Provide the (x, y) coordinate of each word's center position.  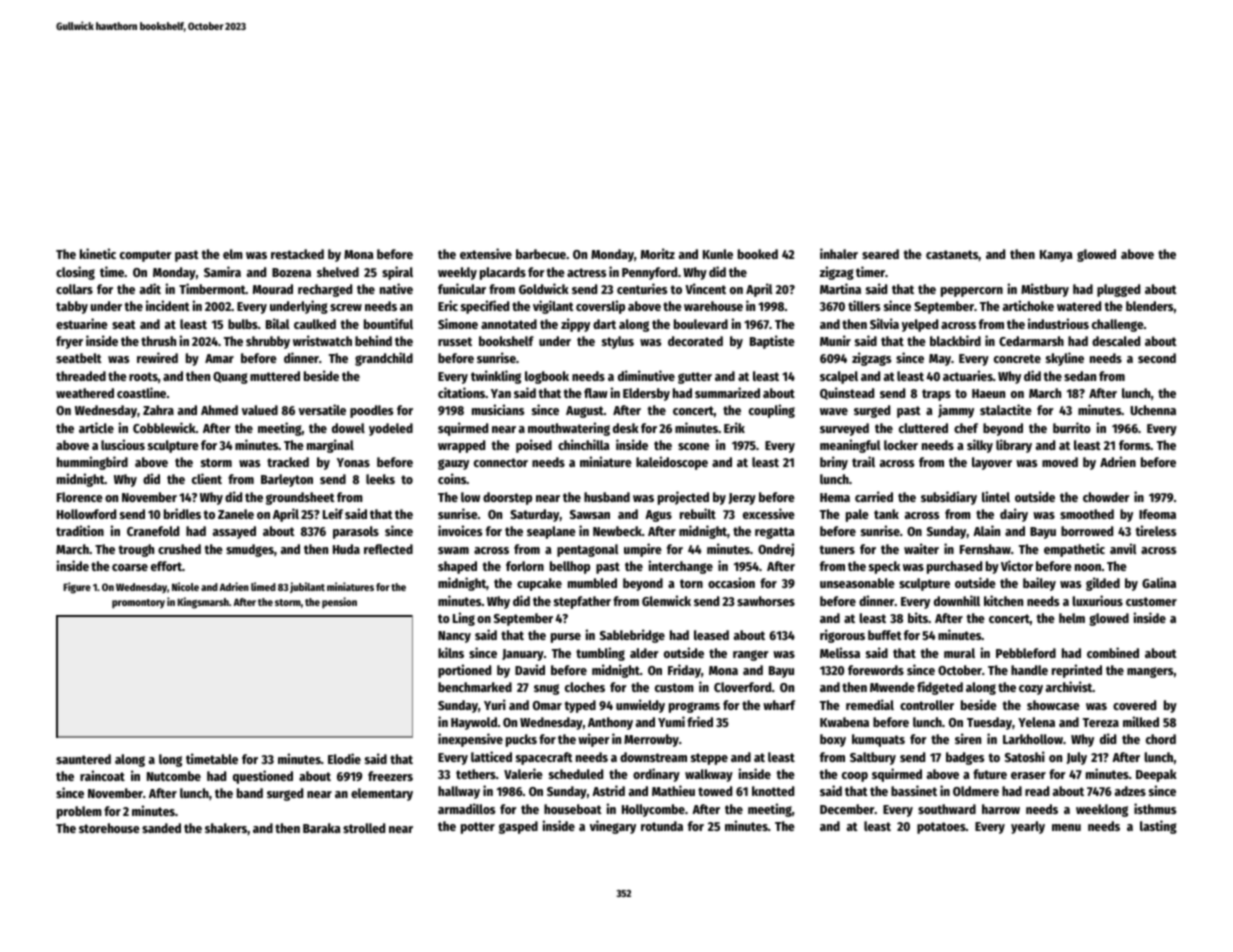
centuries (642, 288)
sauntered (83, 759)
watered (1079, 306)
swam (453, 550)
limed (263, 586)
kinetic (98, 253)
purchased (954, 567)
